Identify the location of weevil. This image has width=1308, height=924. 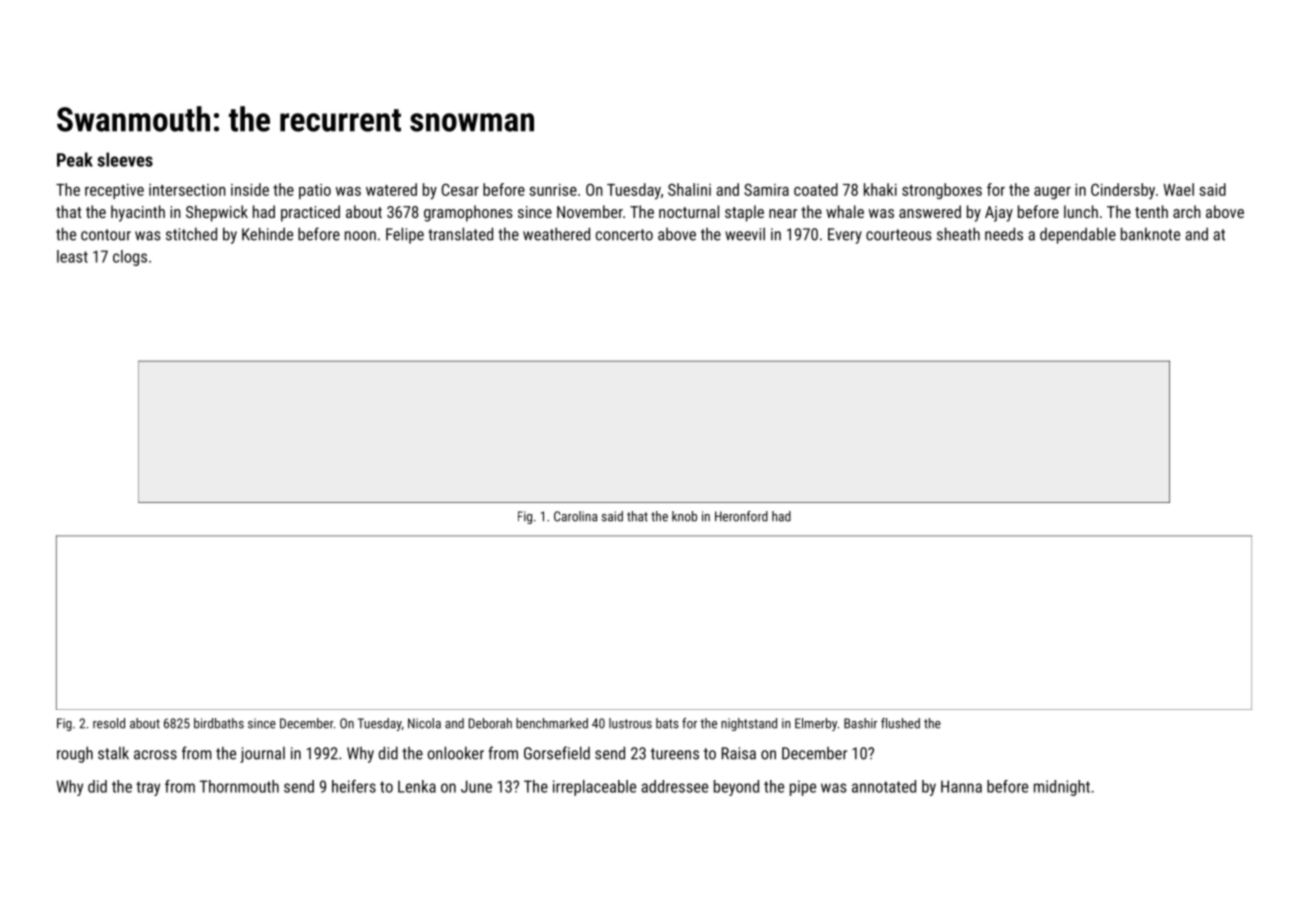
(745, 234).
